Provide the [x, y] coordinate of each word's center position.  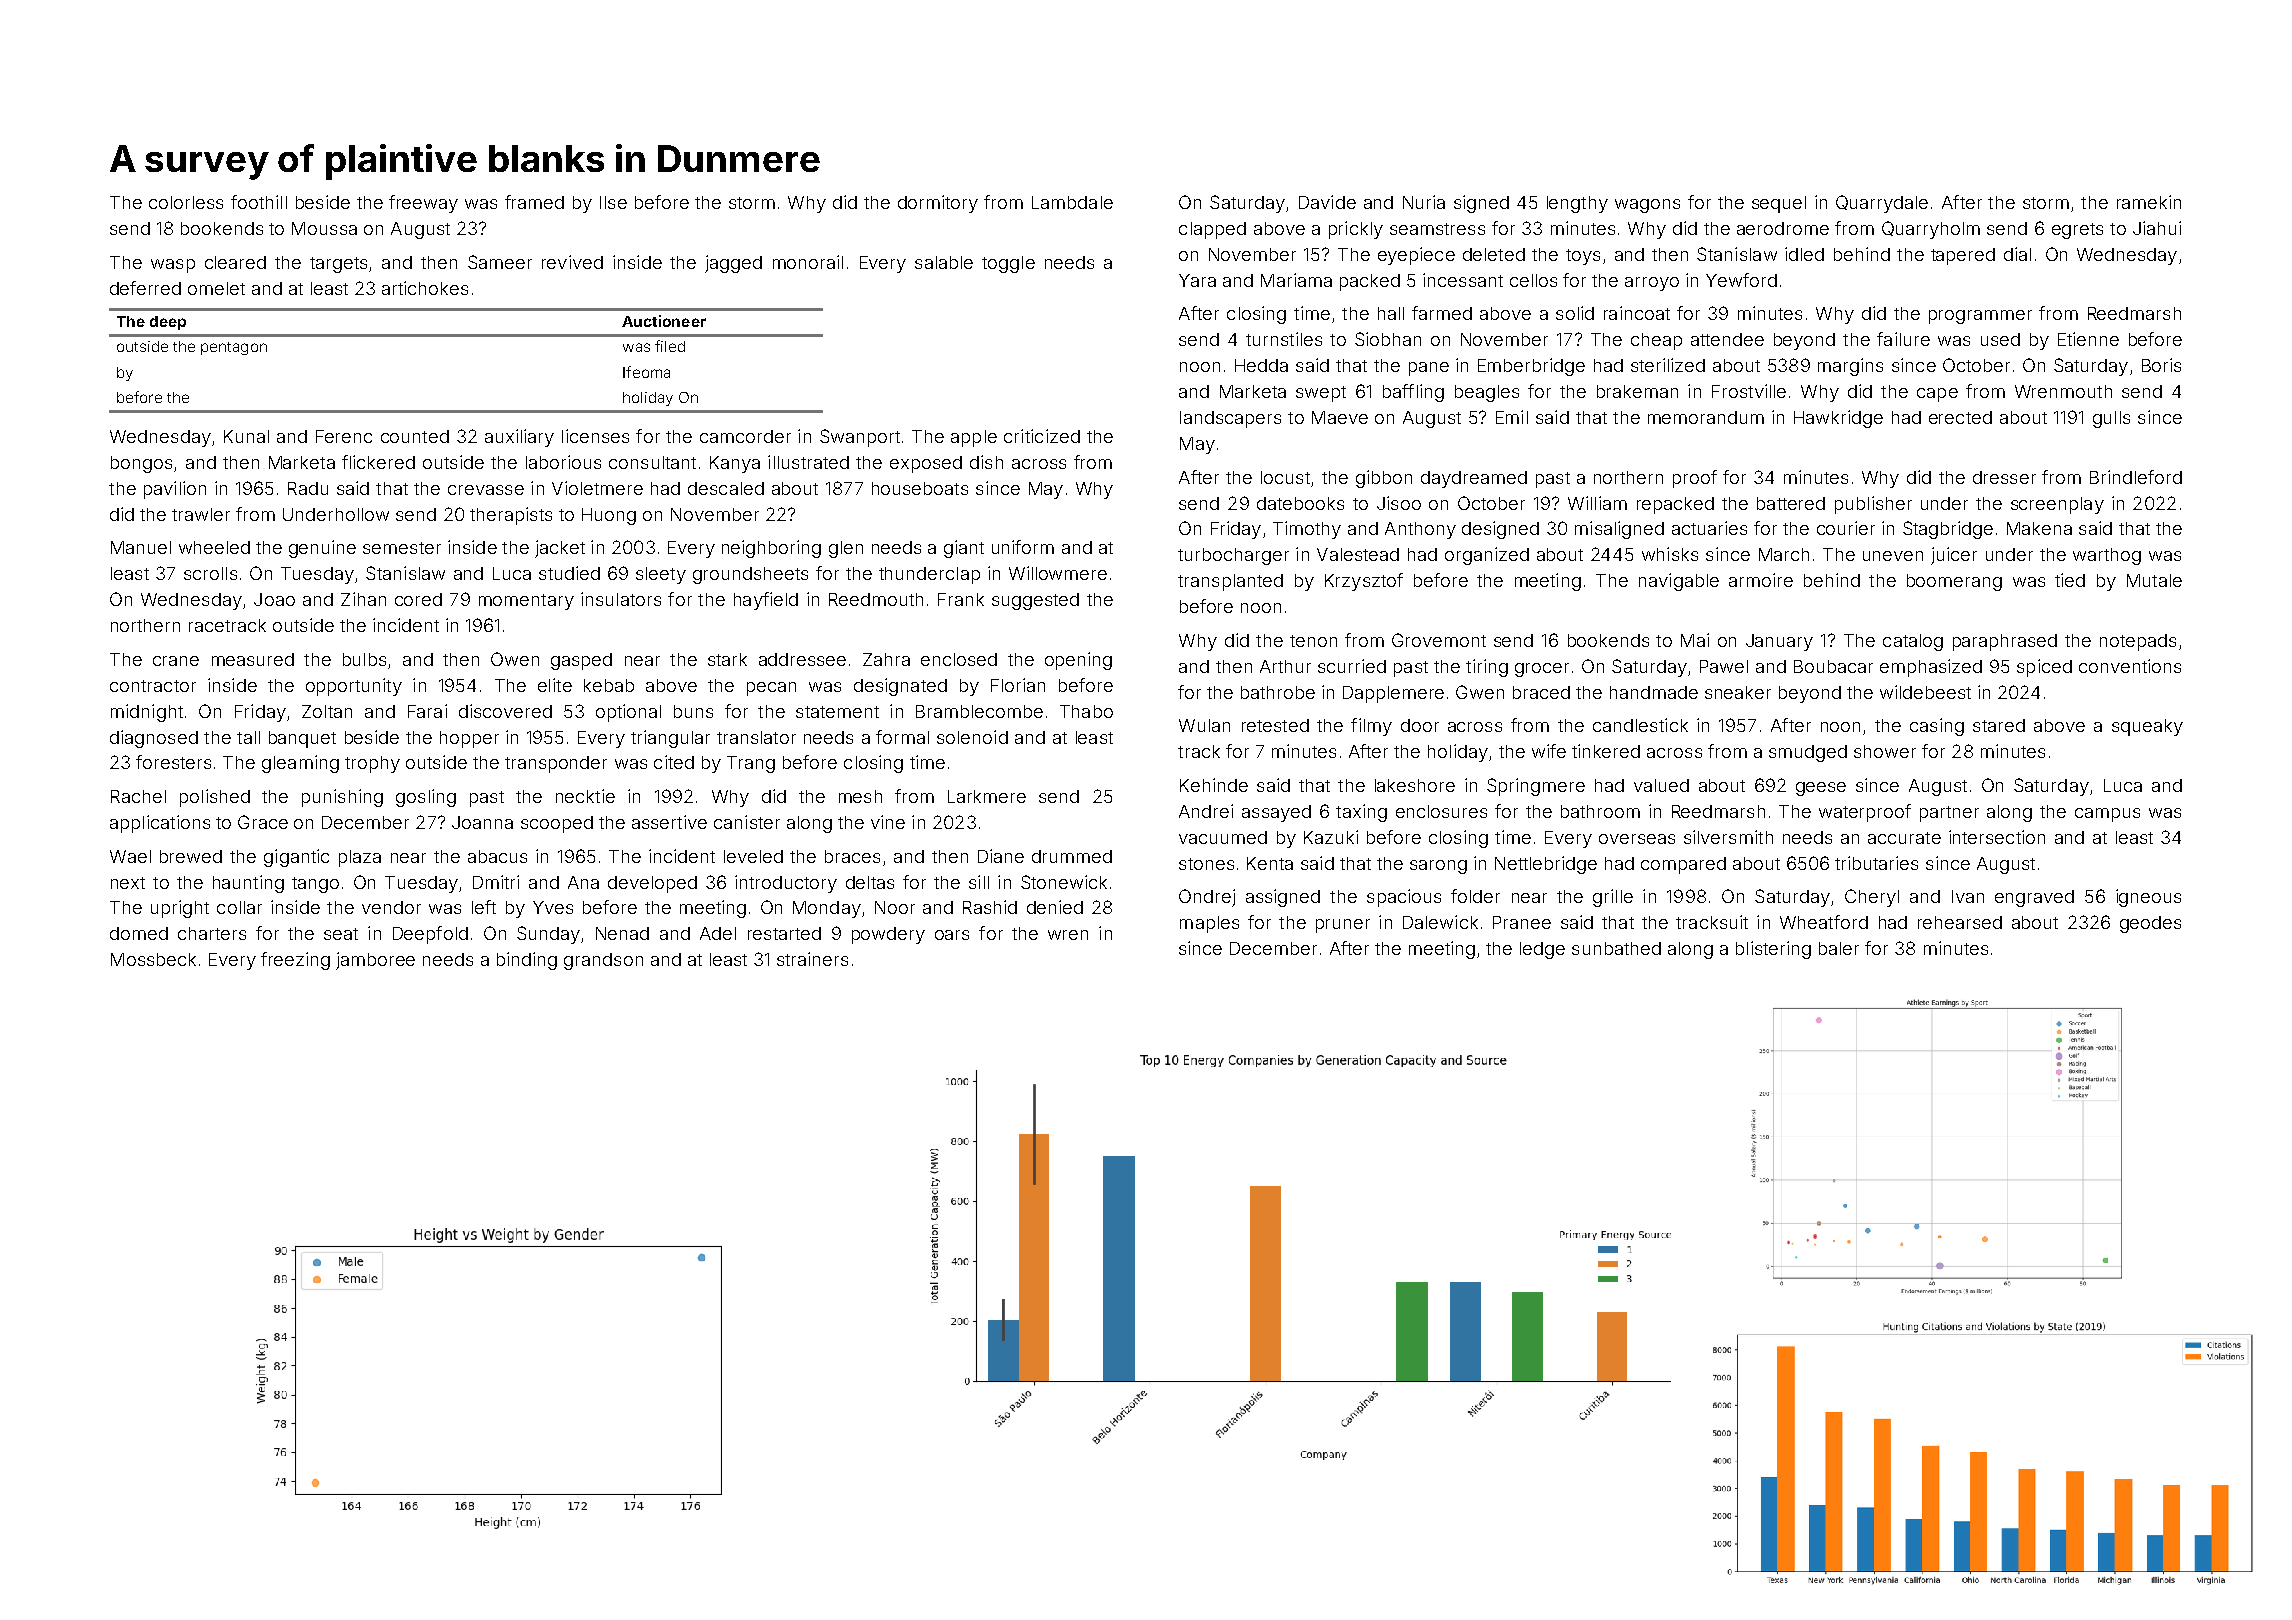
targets [338, 265]
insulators [621, 599]
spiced [2044, 668]
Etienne [2088, 339]
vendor [391, 907]
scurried [1352, 666]
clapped [1212, 230]
